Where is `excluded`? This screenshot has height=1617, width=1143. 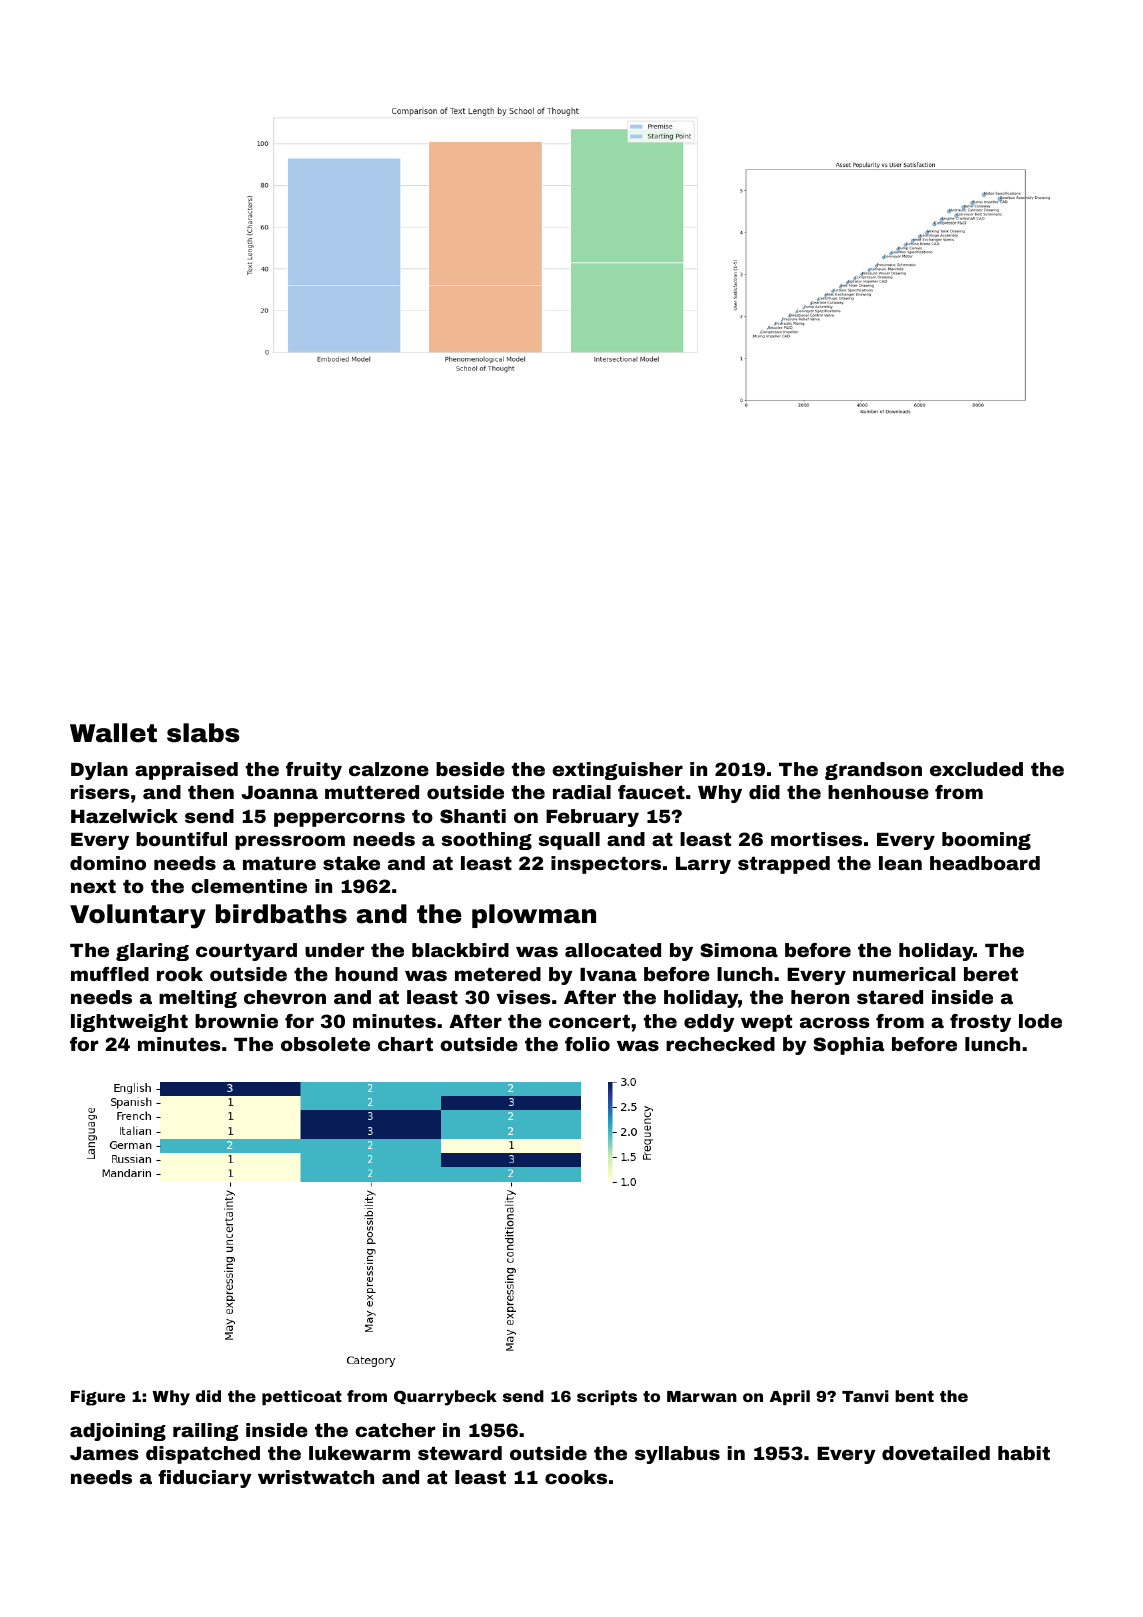 excluded is located at coordinates (976, 769).
